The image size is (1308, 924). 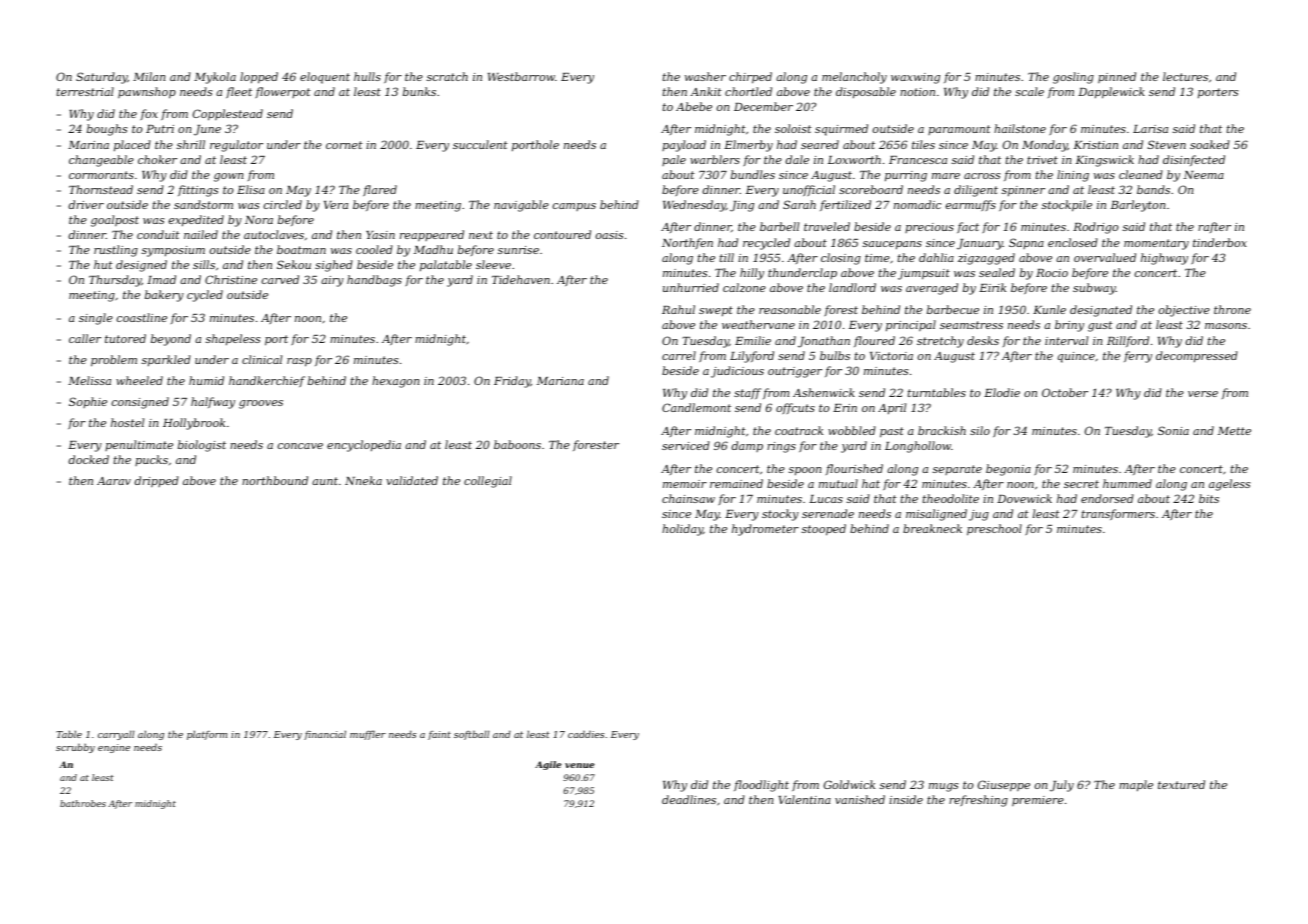 I want to click on Mariana, so click(x=560, y=381).
